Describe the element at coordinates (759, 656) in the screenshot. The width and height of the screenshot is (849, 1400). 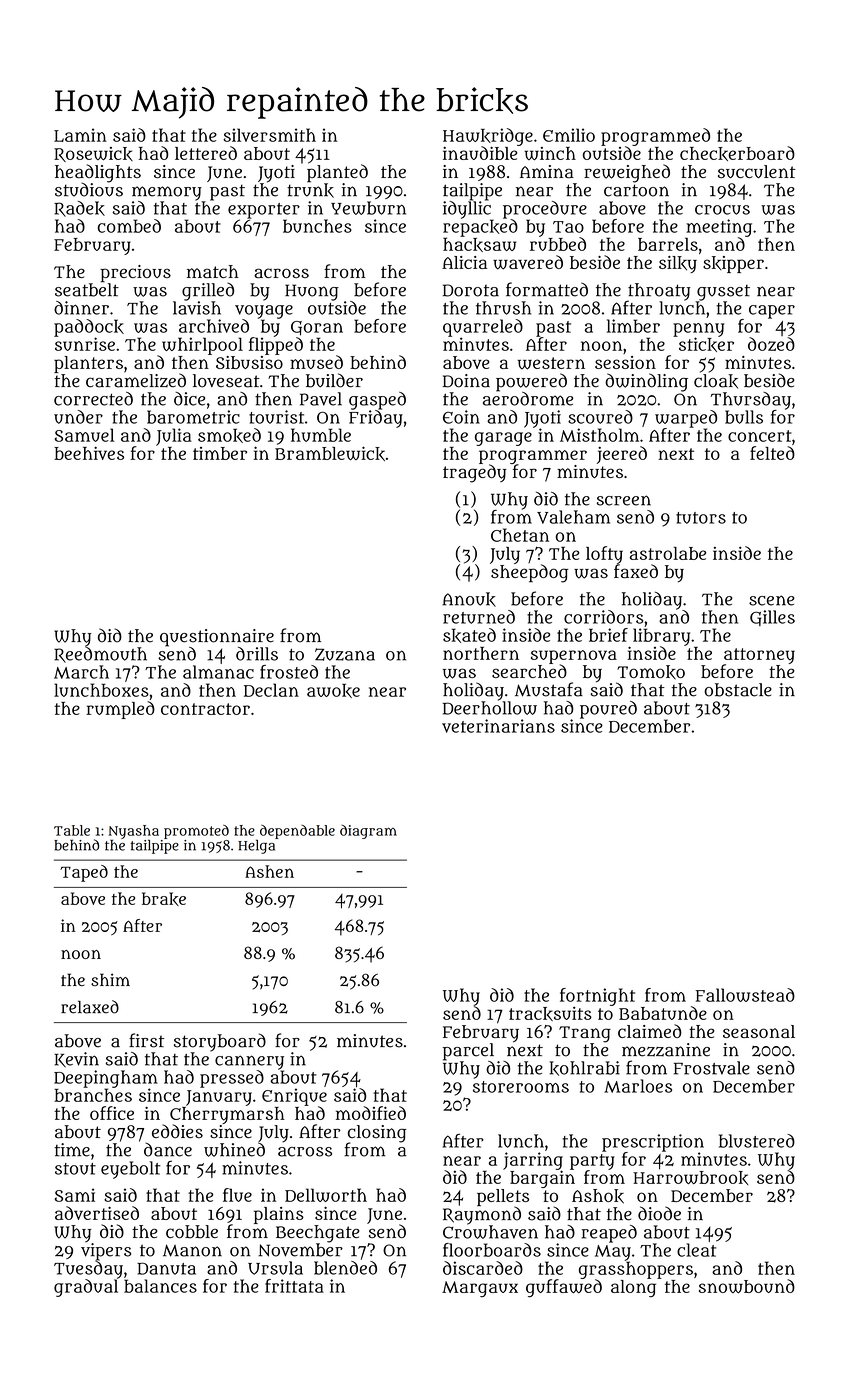
I see `attorney` at that location.
